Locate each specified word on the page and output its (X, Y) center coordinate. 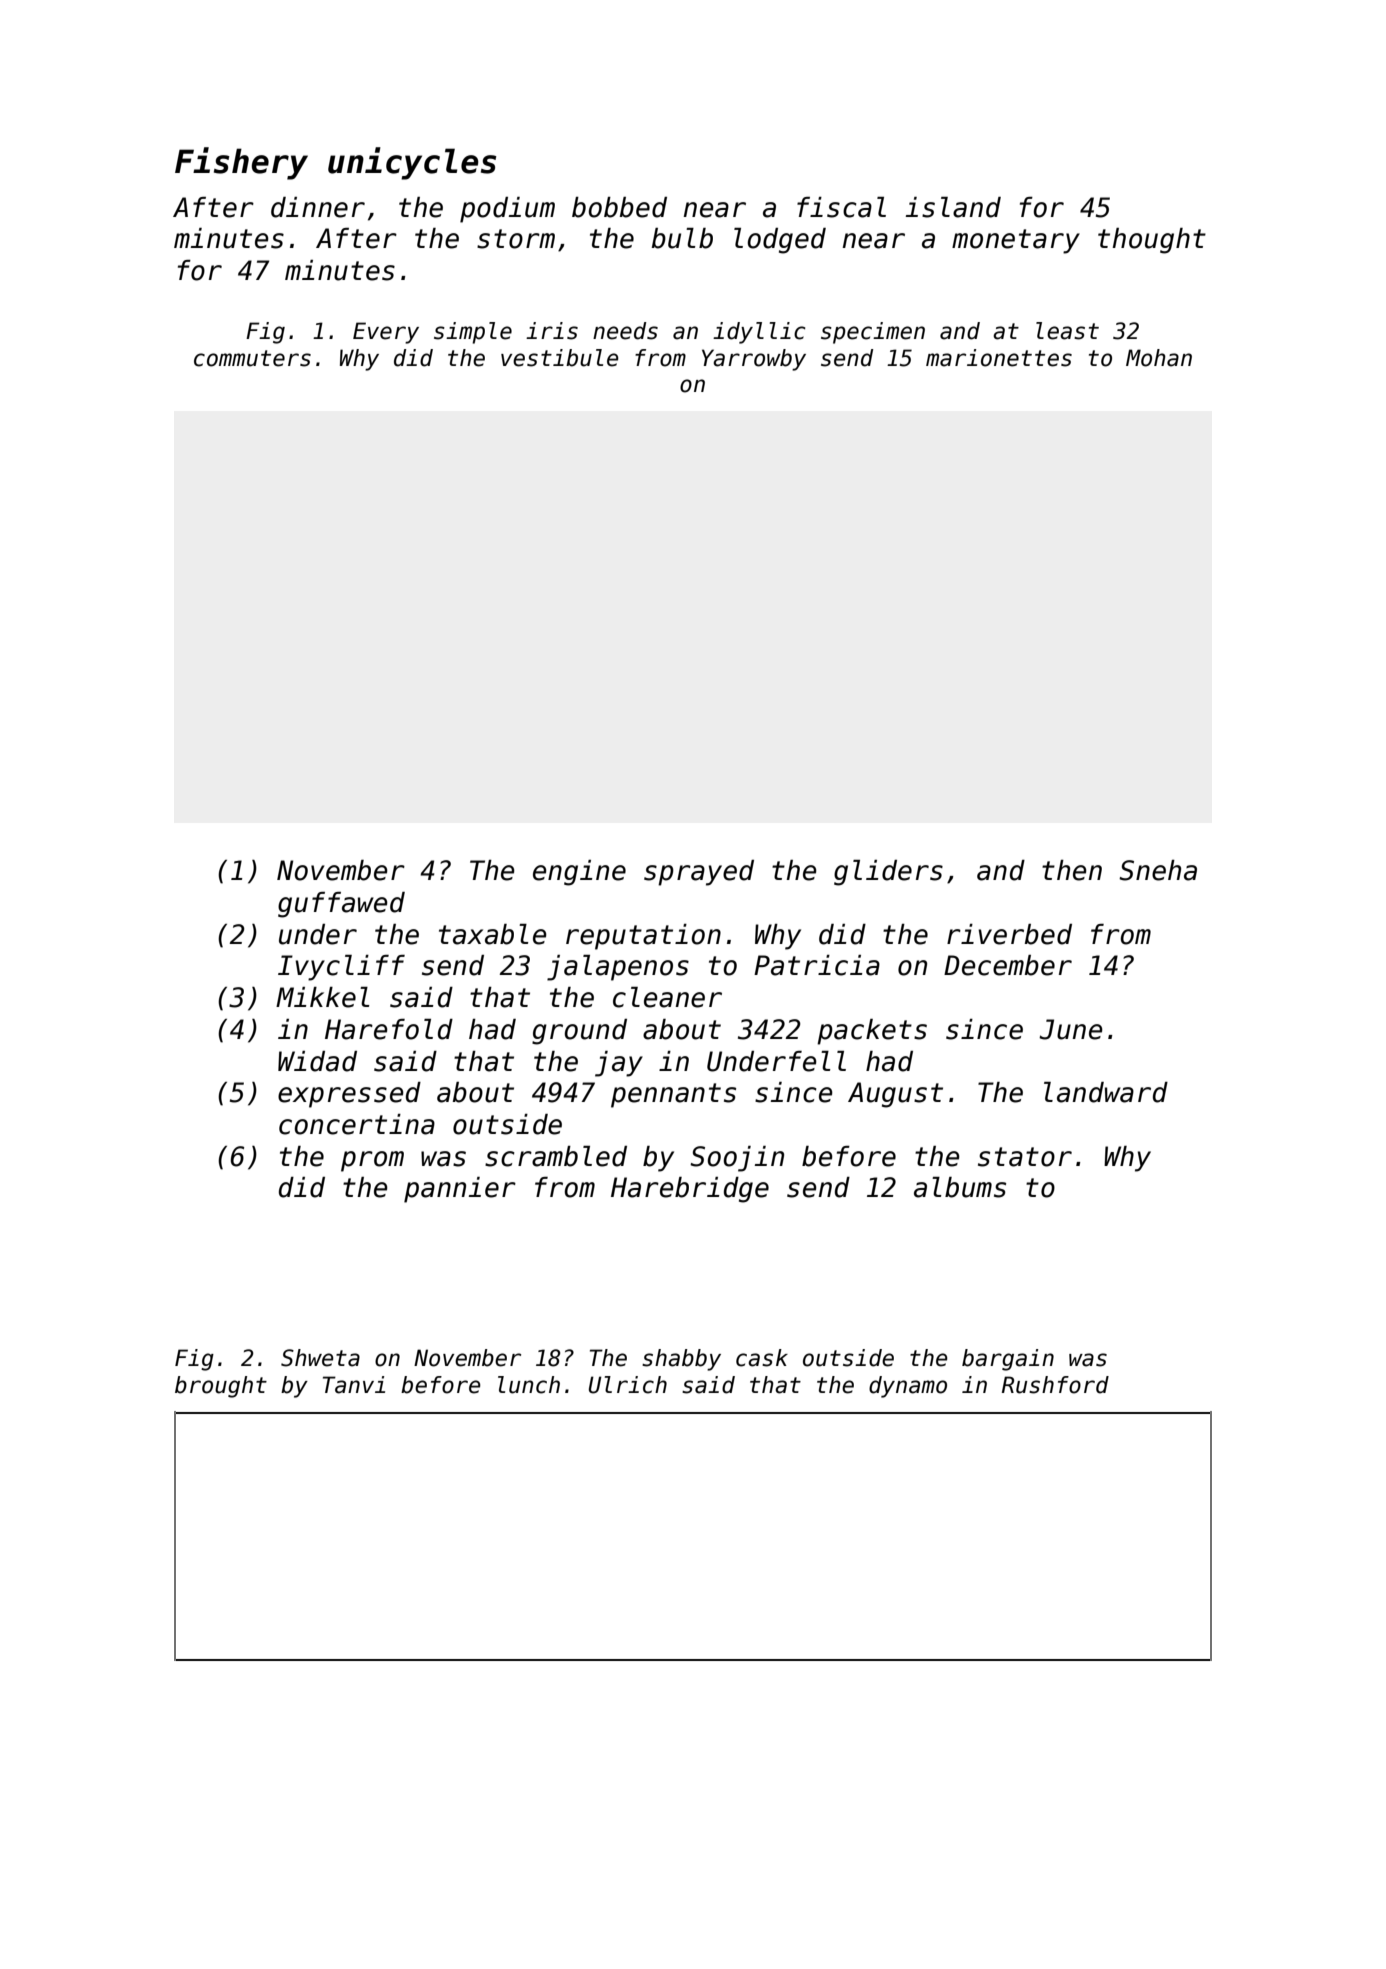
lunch (529, 1385)
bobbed (619, 207)
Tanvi (354, 1385)
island (953, 207)
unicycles (412, 163)
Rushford (1055, 1385)
